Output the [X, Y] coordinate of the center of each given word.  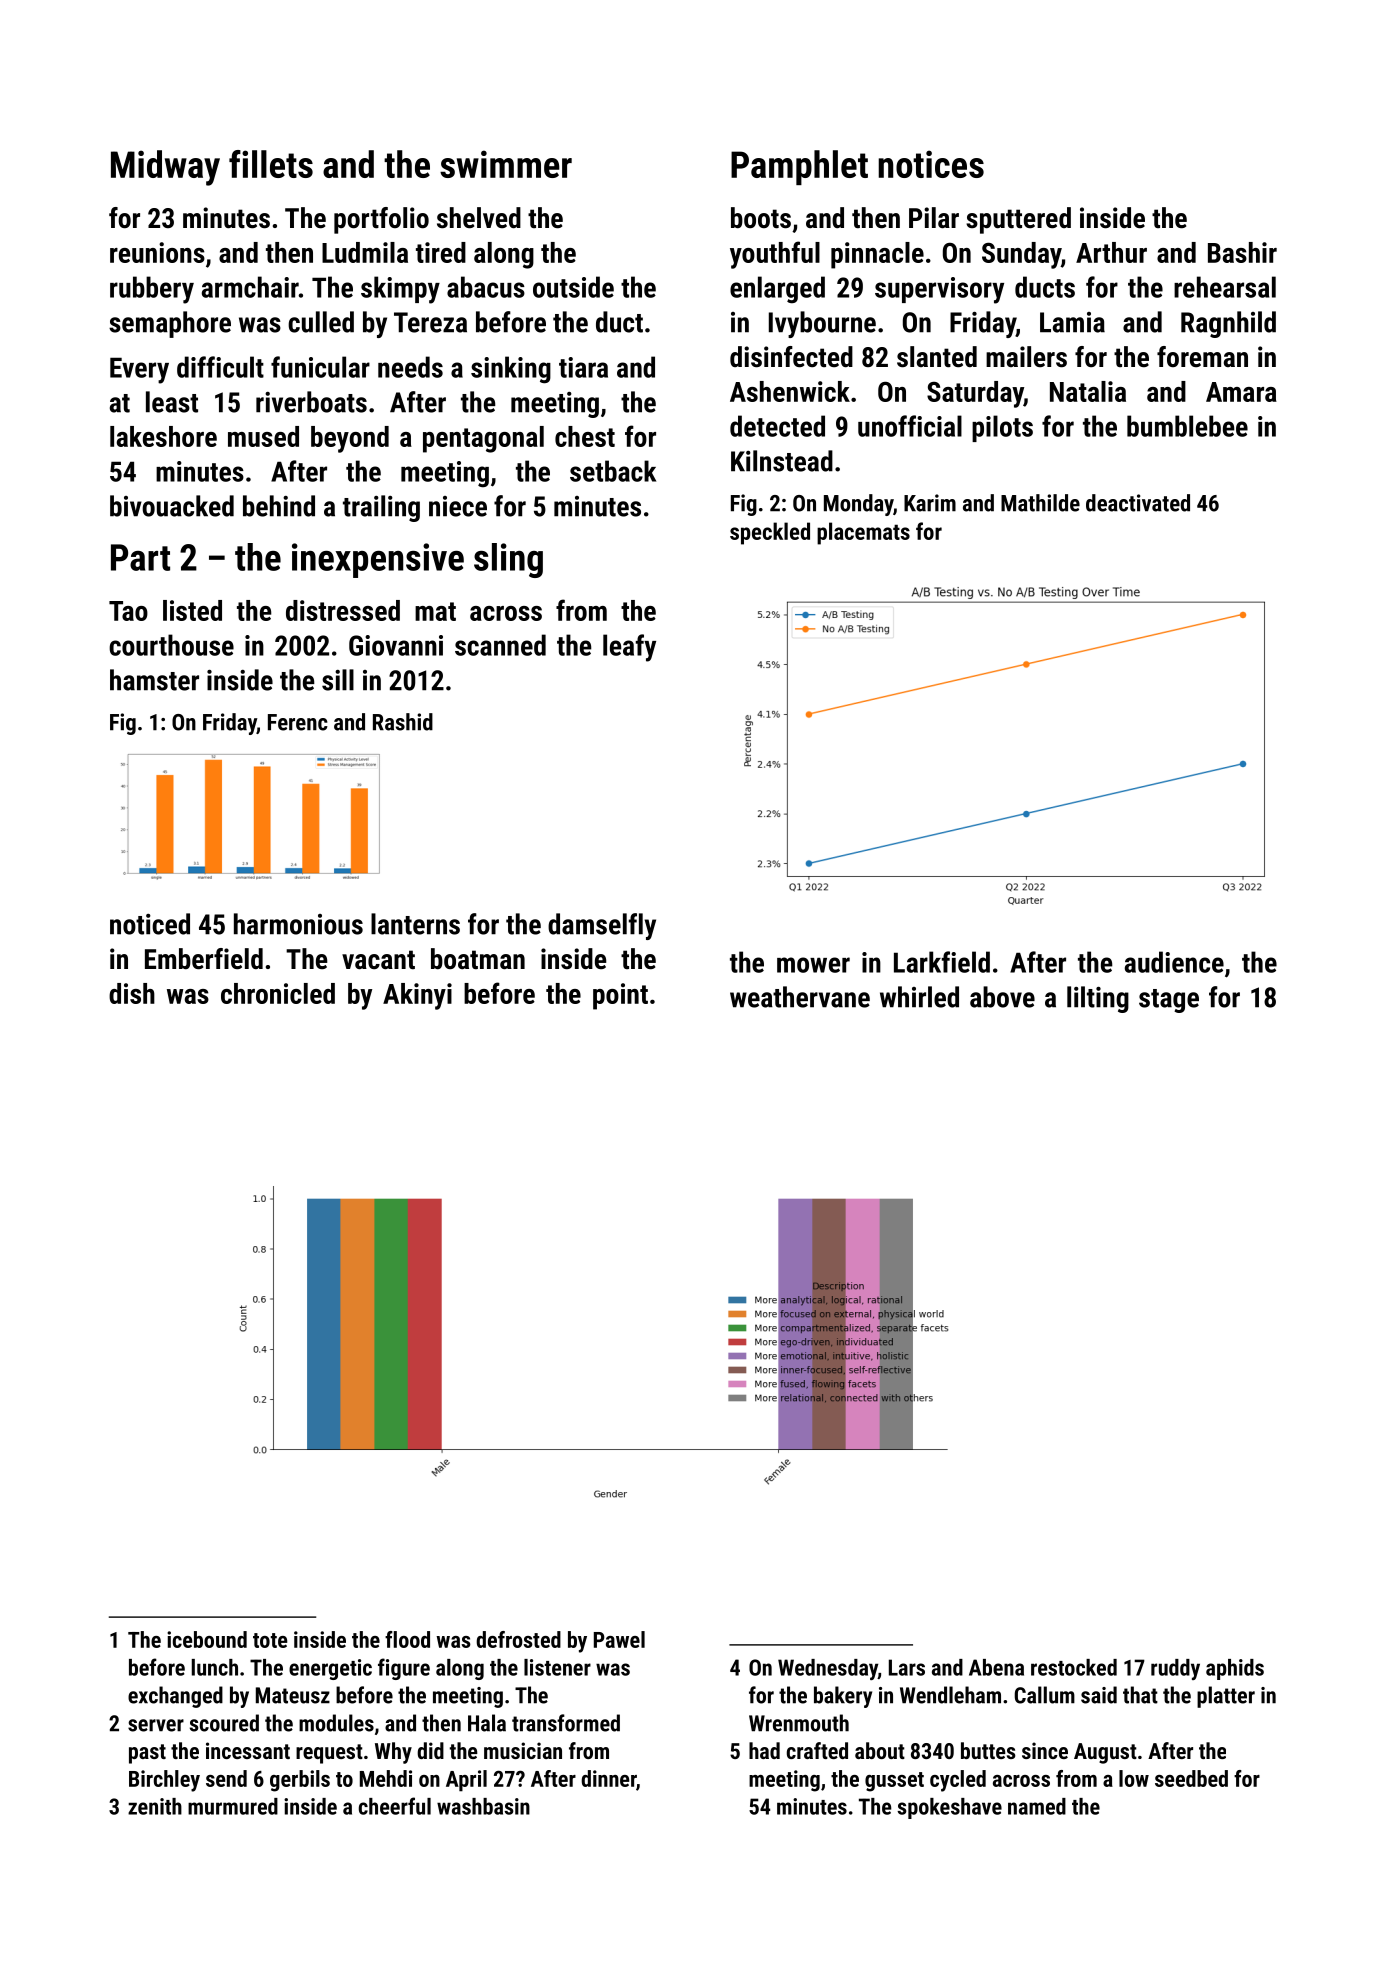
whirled [919, 997]
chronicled [278, 993]
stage [1169, 1001]
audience [1174, 962]
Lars [907, 1667]
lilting [1098, 999]
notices [931, 164]
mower [813, 965]
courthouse [171, 645]
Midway [165, 168]
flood [407, 1639]
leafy [629, 648]
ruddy [1175, 1669]
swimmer [506, 164]
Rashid [403, 722]
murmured [233, 1806]
